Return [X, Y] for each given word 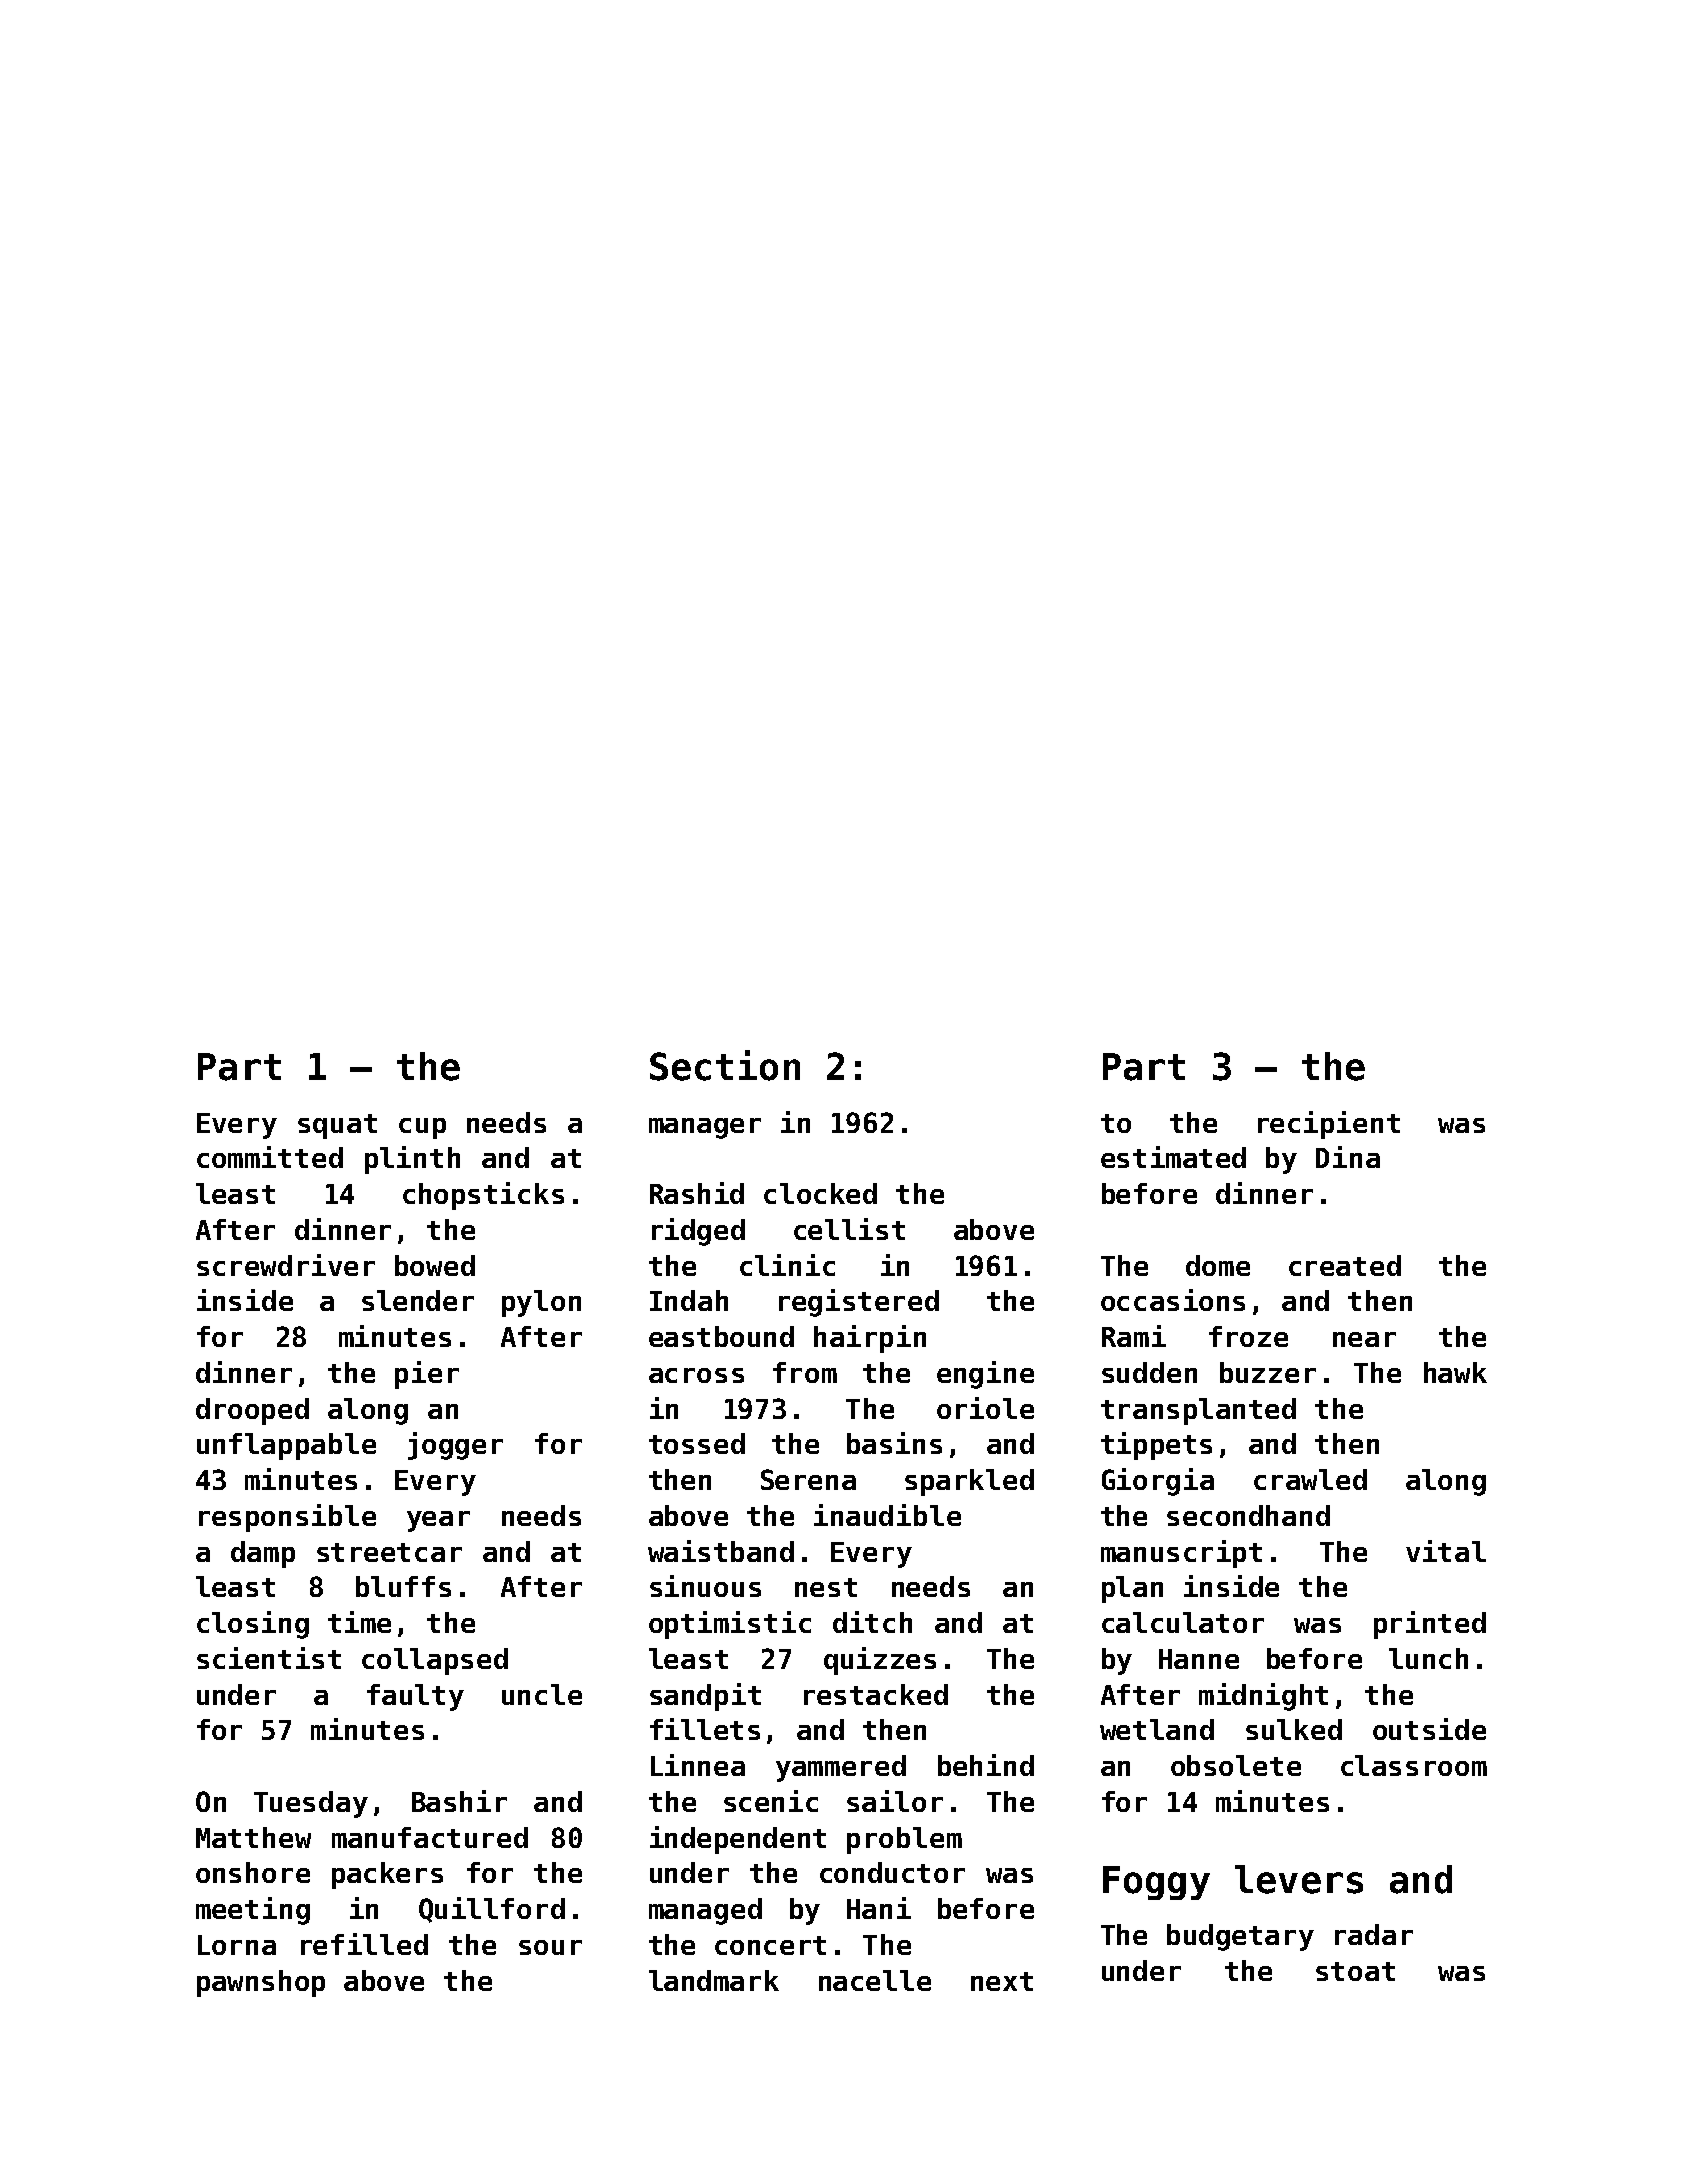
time [359, 1622]
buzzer [1268, 1372]
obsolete [1236, 1765]
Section [725, 1065]
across [696, 1375]
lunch [1428, 1658]
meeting [253, 1911]
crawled [1310, 1479]
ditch [872, 1622]
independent [738, 1840]
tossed [697, 1443]
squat [337, 1126]
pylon [541, 1303]
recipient [1329, 1125]
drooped [252, 1411]
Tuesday [311, 1804]
